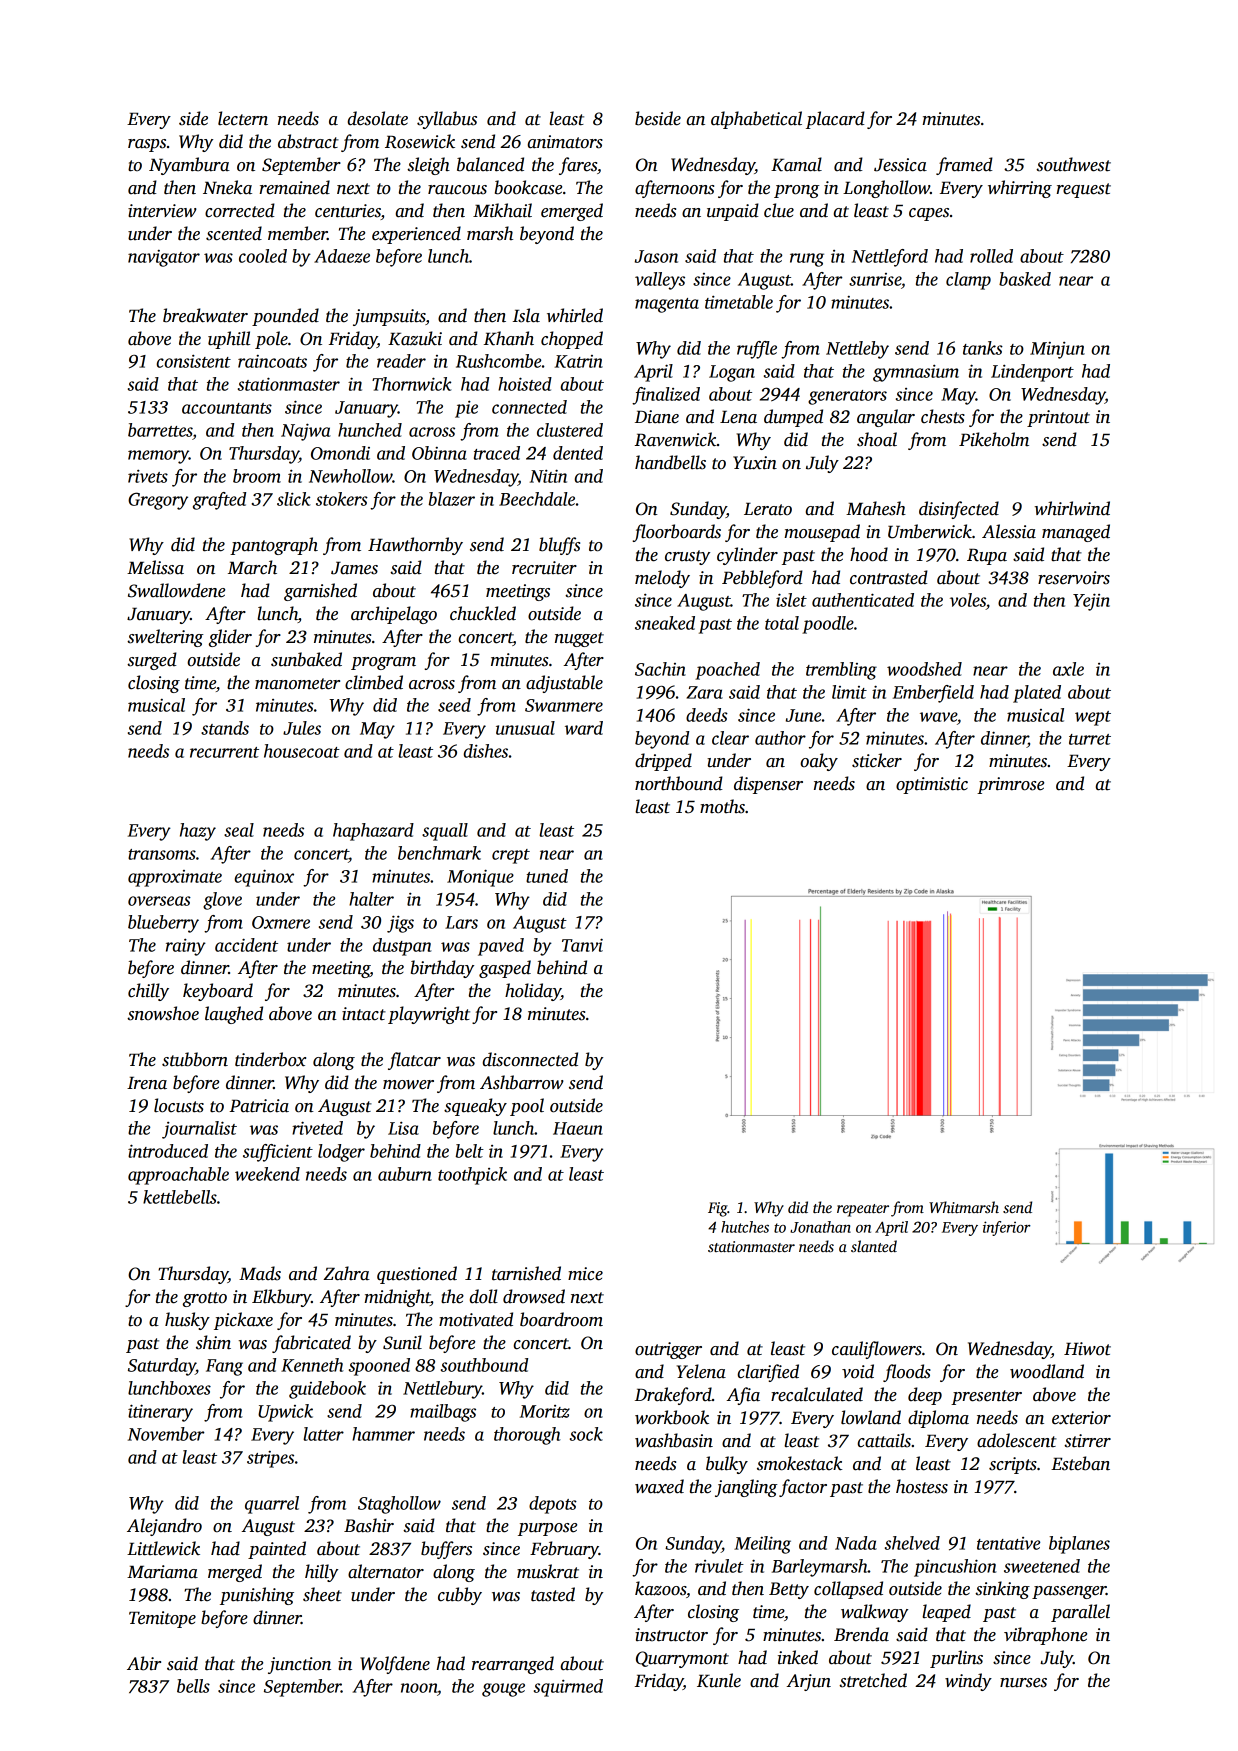 The height and width of the screenshot is (1751, 1238). Describe the element at coordinates (341, 1153) in the screenshot. I see `lodger` at that location.
